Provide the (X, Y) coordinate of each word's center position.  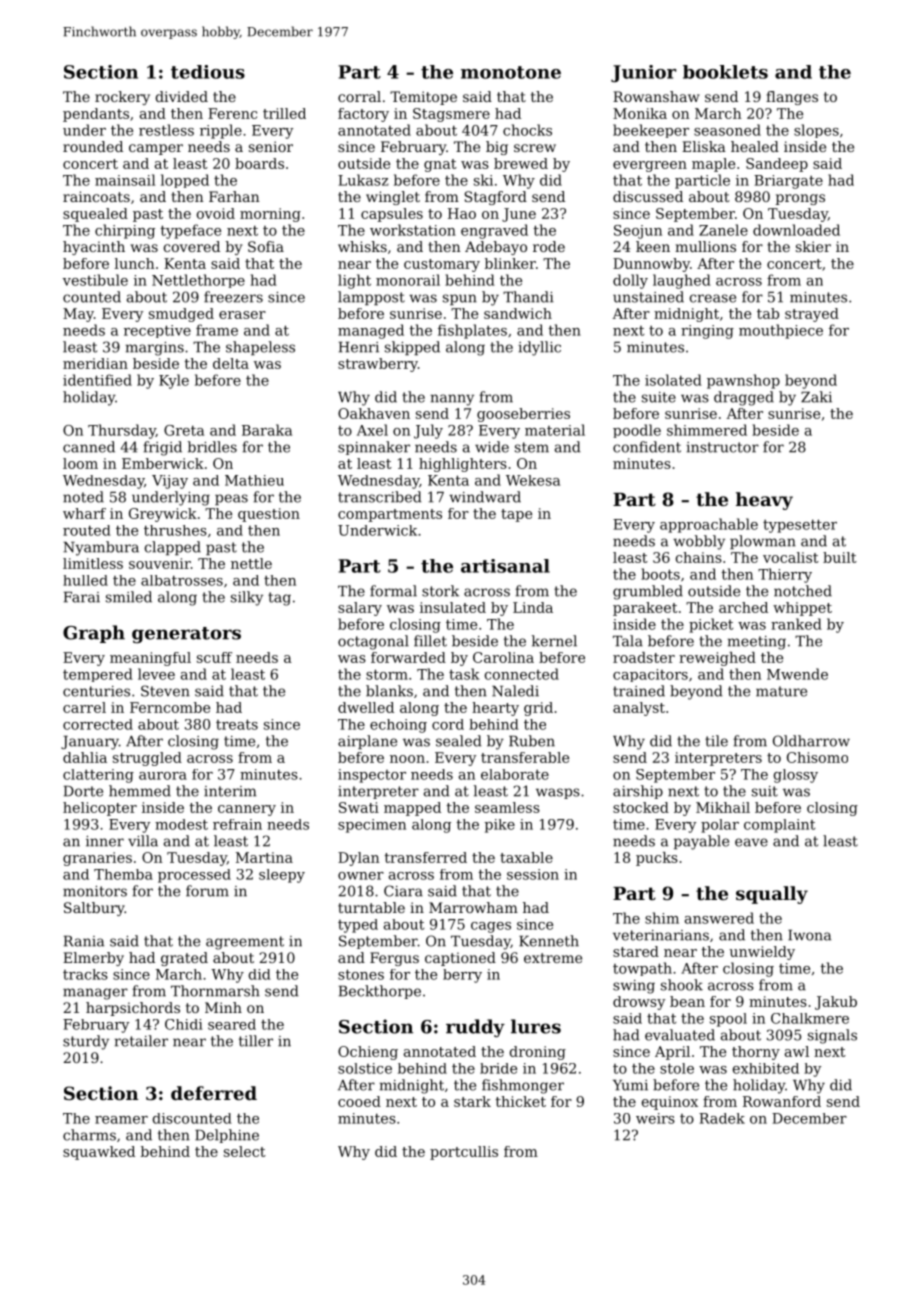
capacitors (650, 675)
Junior (643, 73)
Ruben (532, 741)
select (245, 1151)
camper (156, 149)
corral (359, 96)
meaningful (150, 659)
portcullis (464, 1153)
